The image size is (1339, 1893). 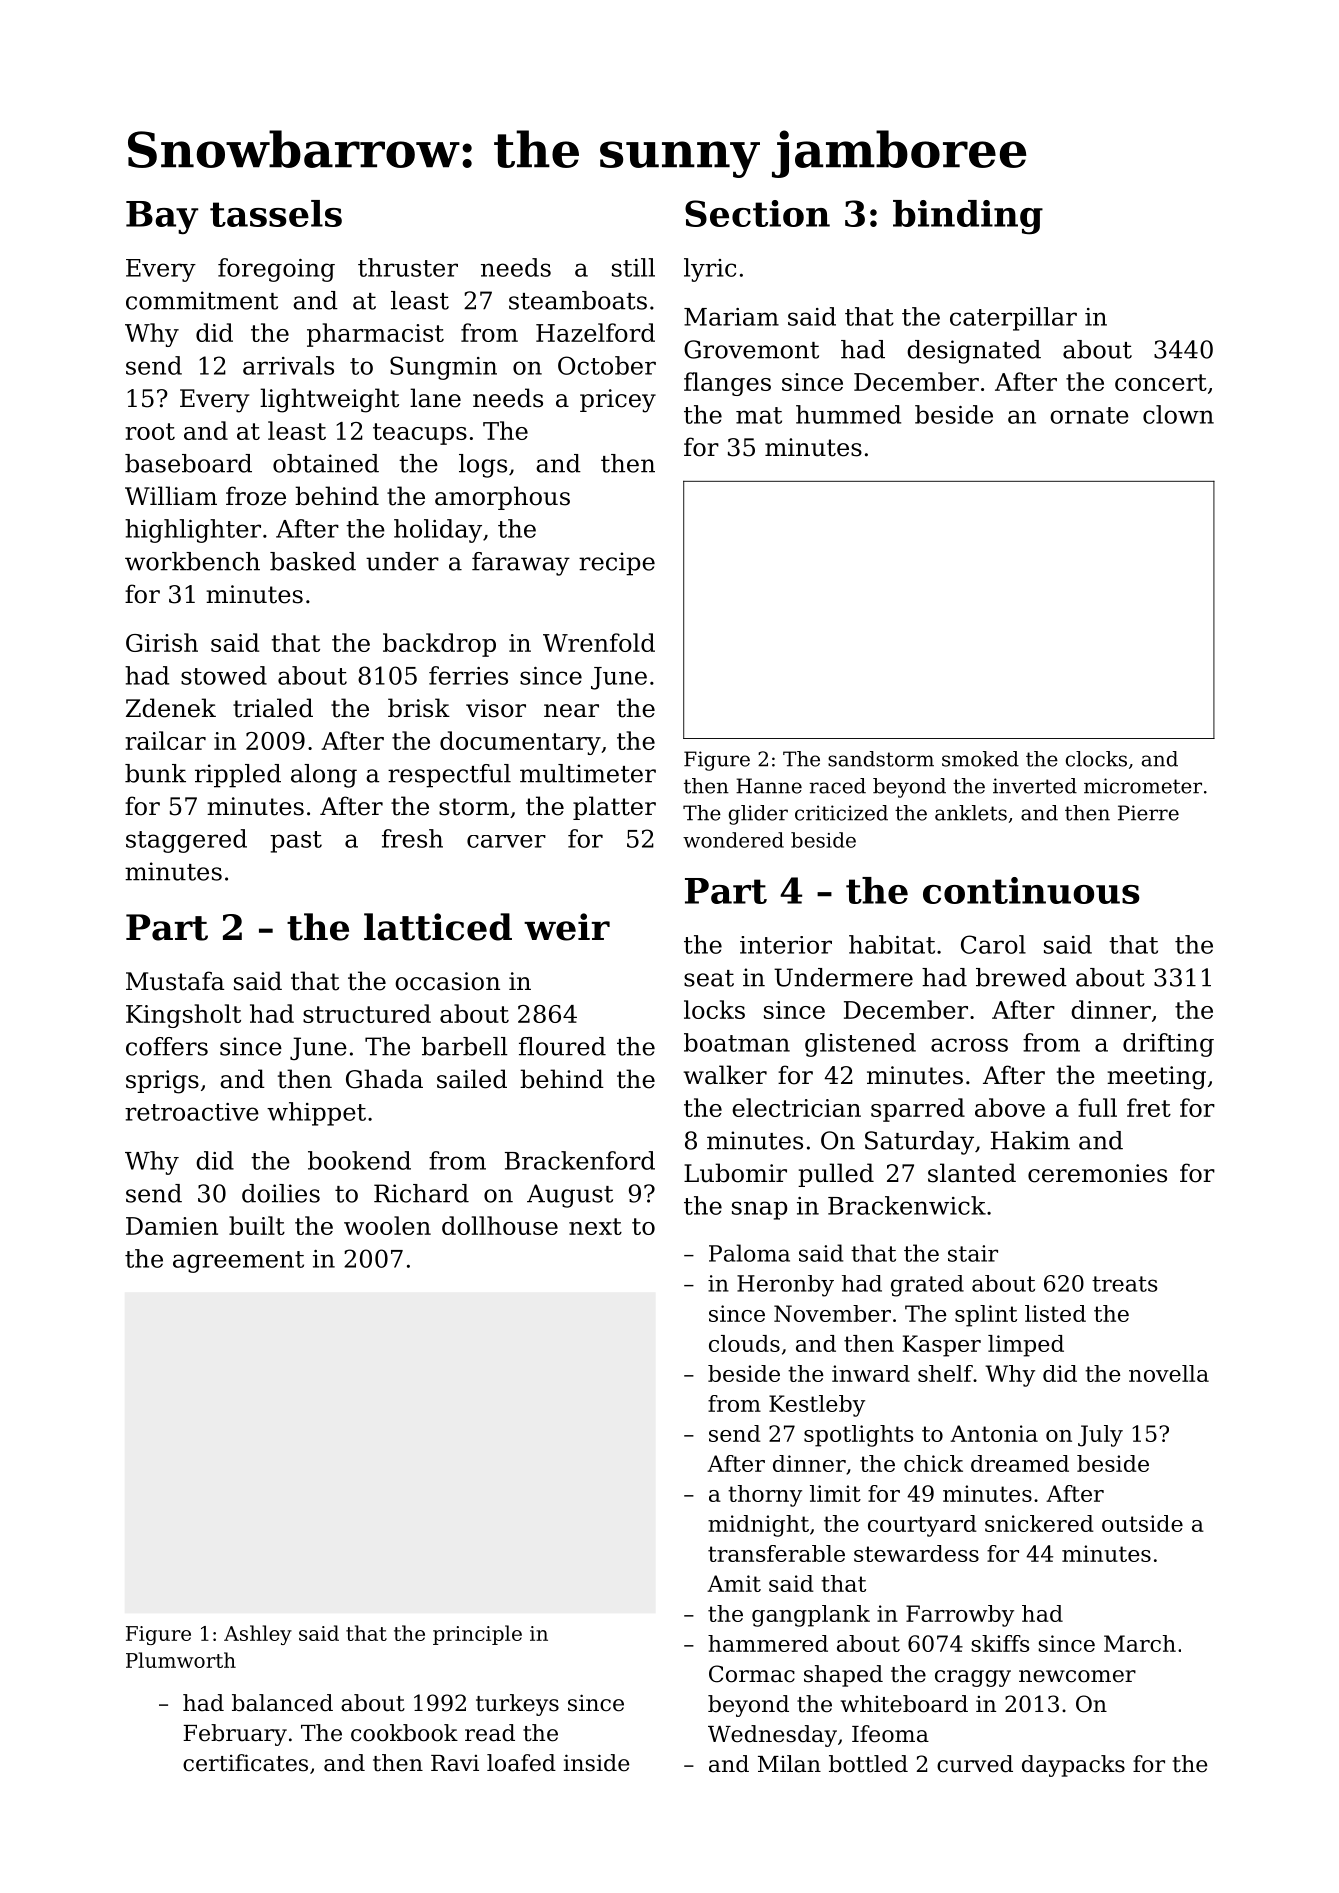 I want to click on steamboats, so click(x=578, y=300).
